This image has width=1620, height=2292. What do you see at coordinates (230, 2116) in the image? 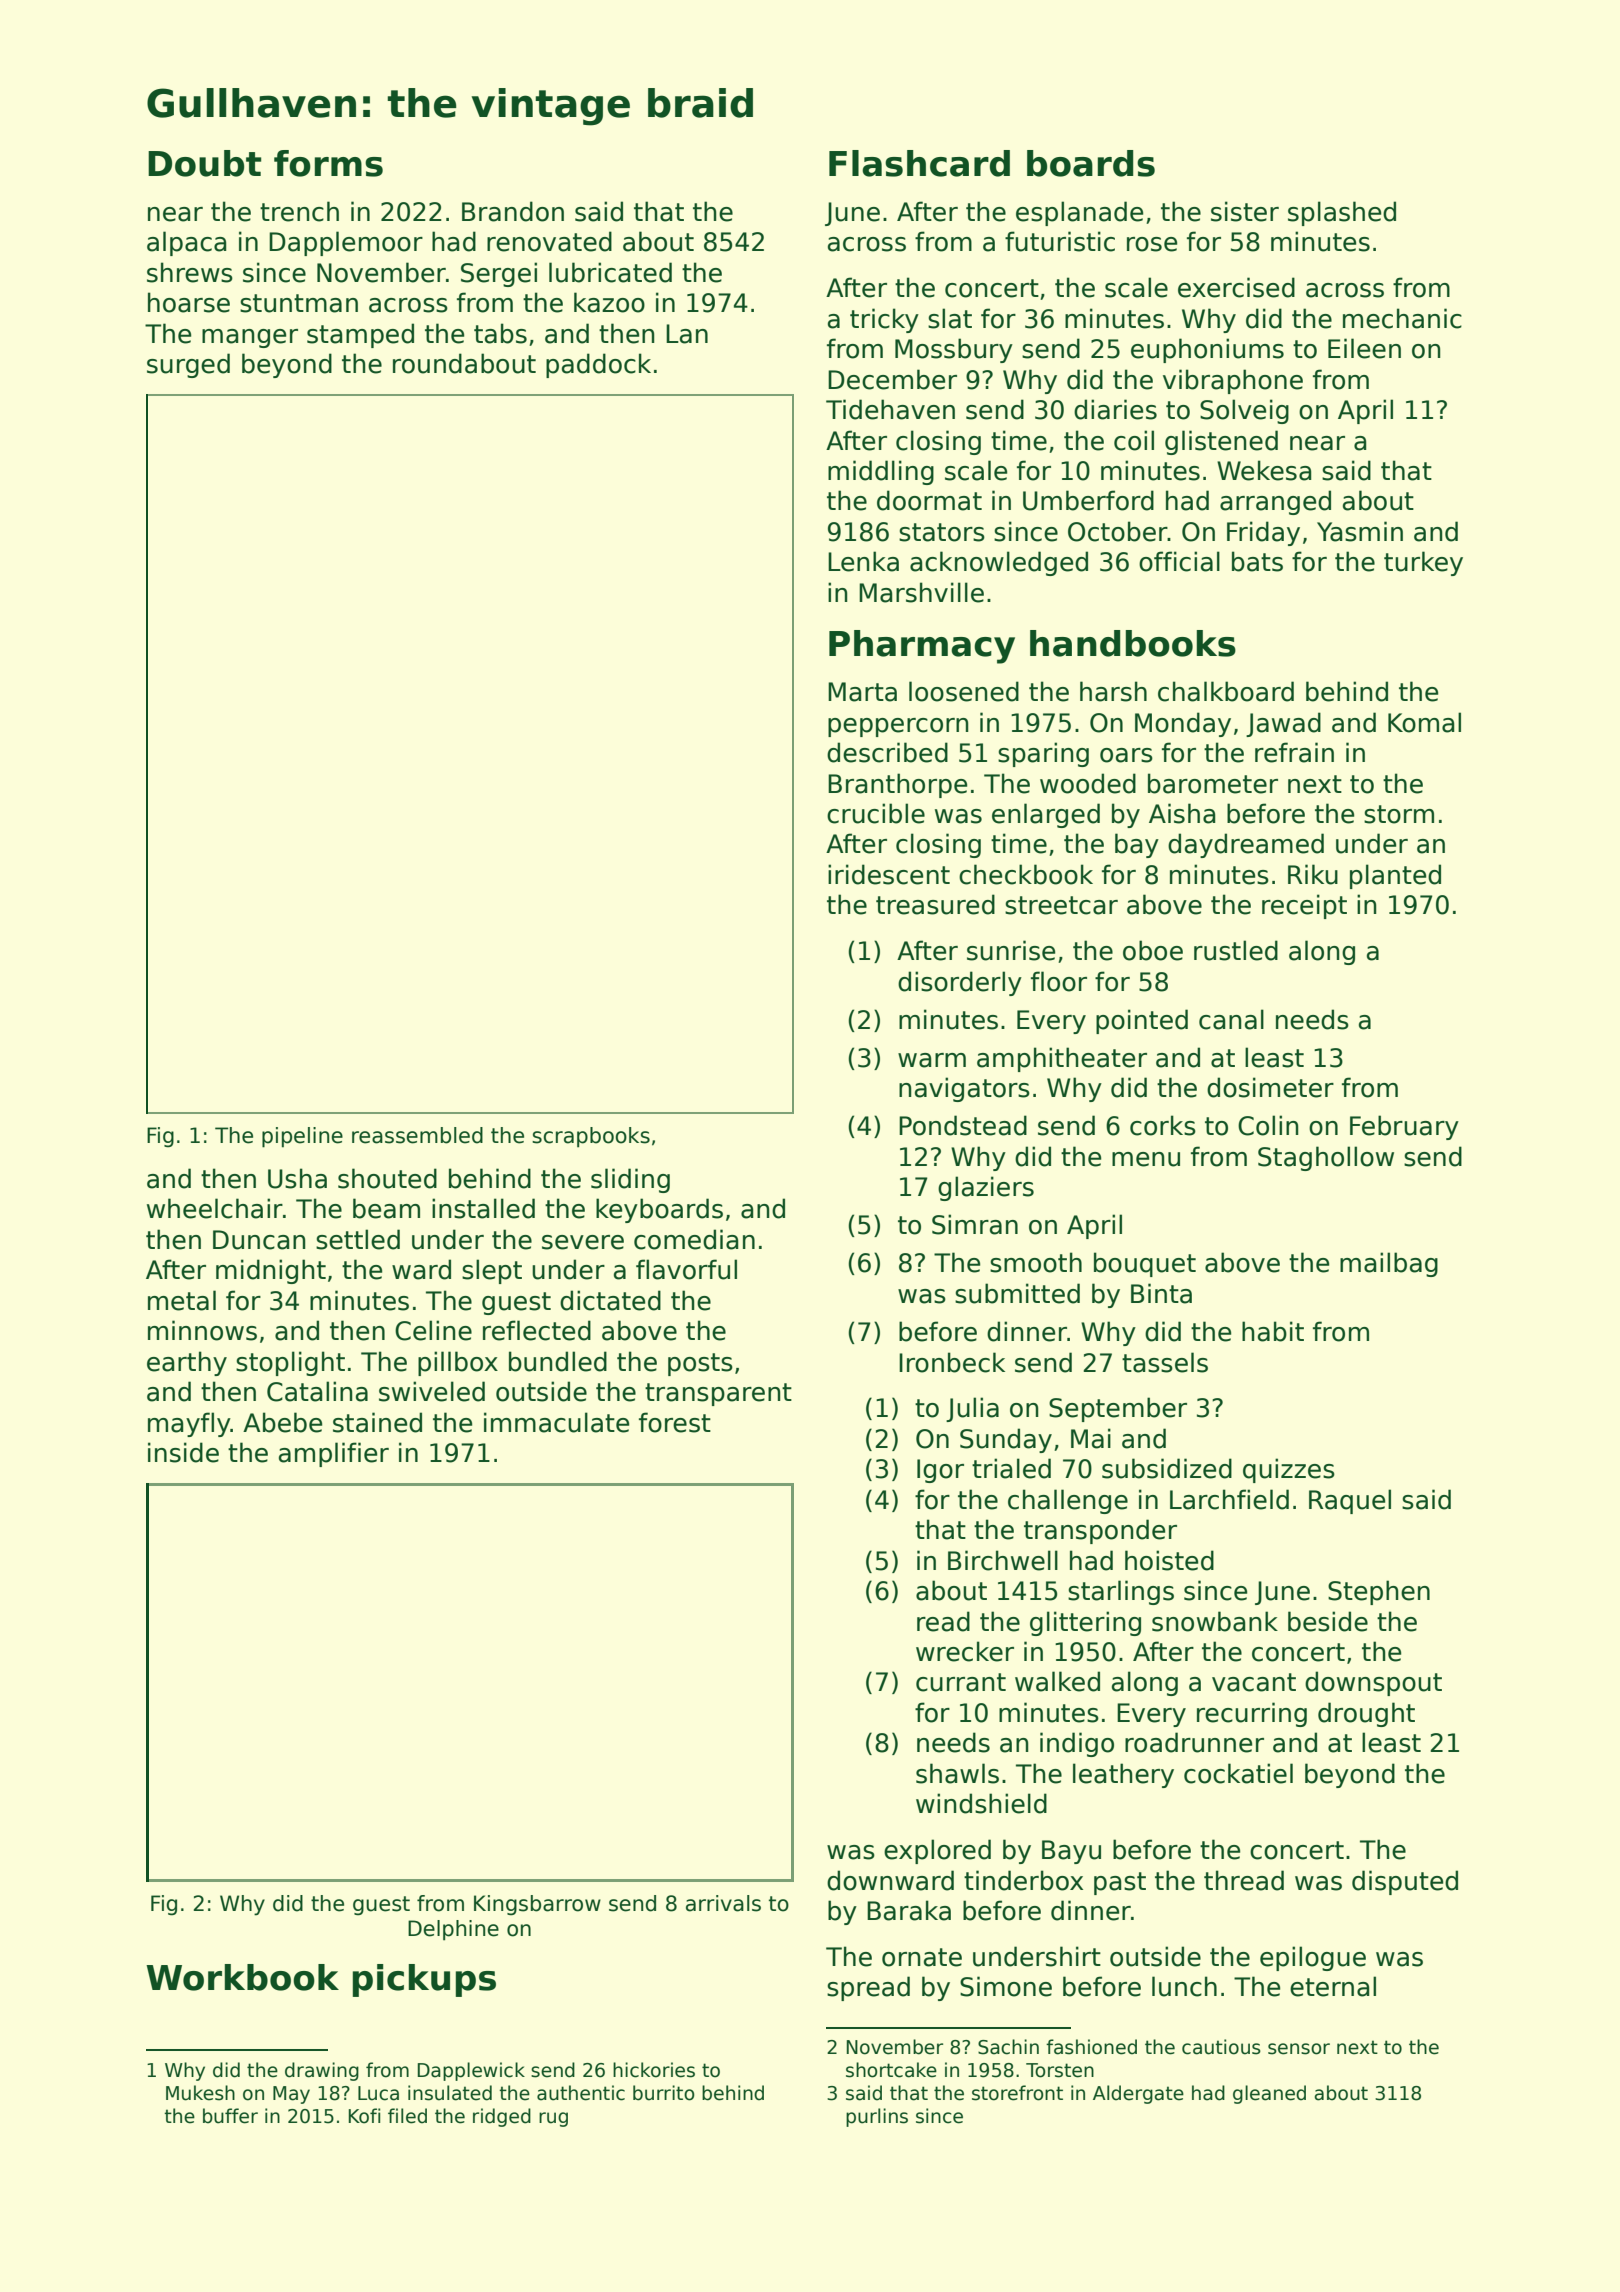
I see `buffer` at bounding box center [230, 2116].
